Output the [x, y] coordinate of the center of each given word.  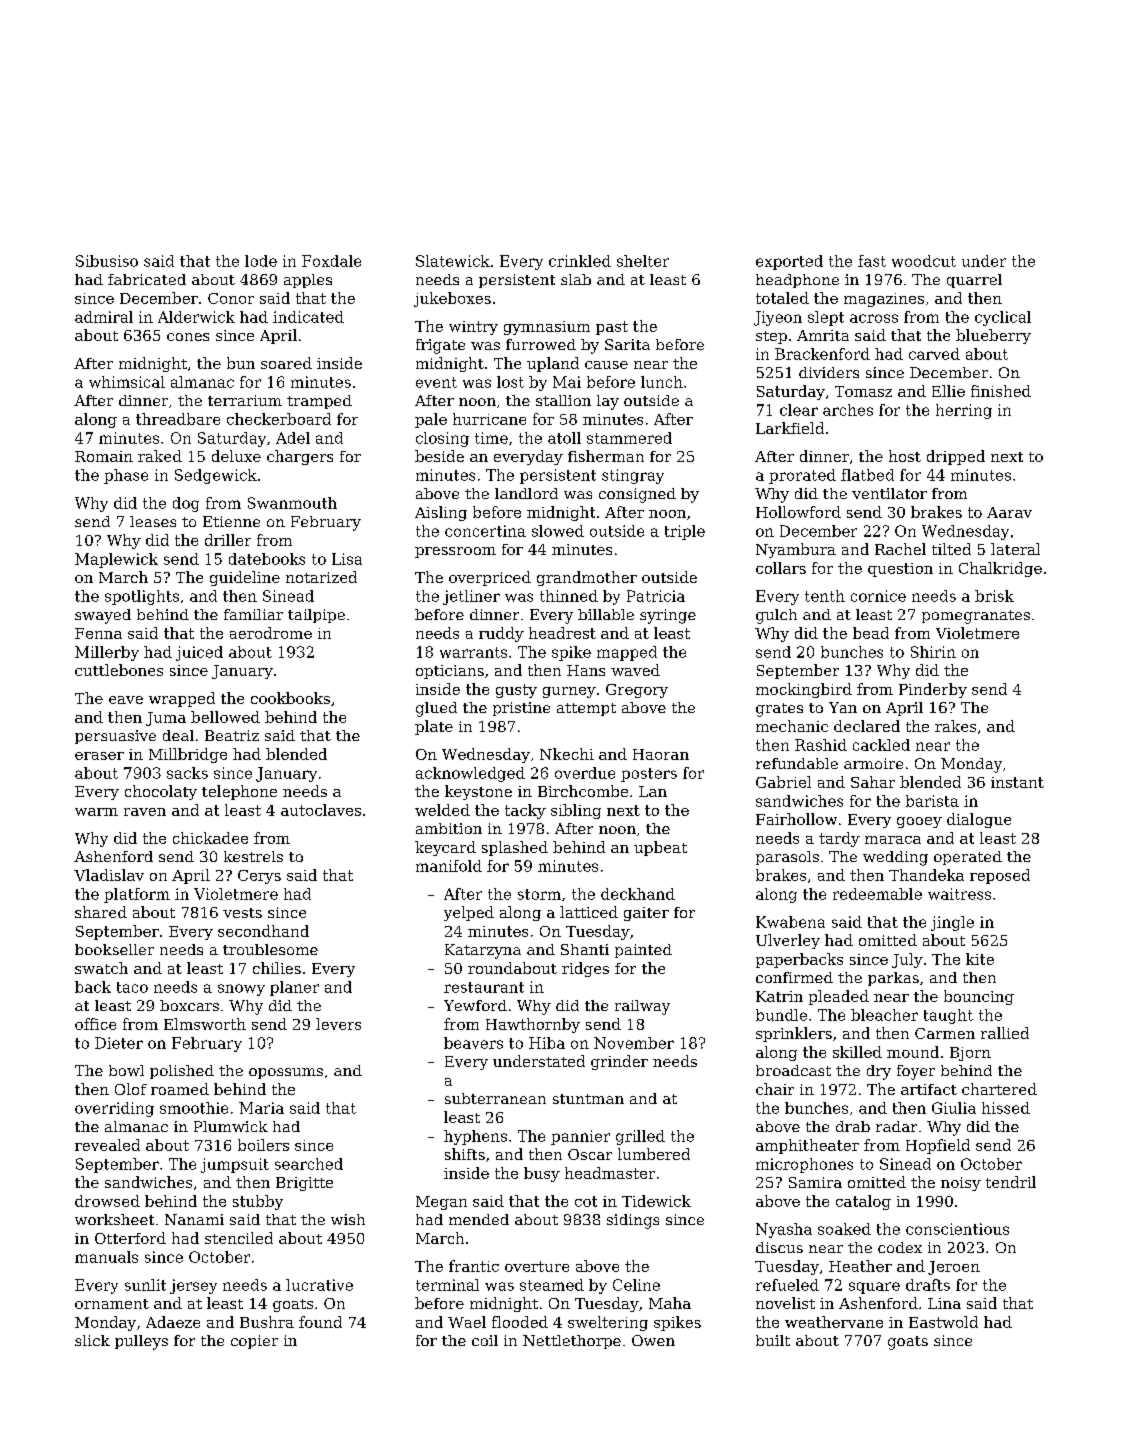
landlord [526, 493]
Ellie [948, 391]
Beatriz [232, 735]
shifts [465, 1154]
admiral [104, 317]
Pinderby [933, 690]
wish [348, 1219]
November [634, 1043]
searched [309, 1164]
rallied [1005, 1033]
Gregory [637, 691]
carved [934, 354]
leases [153, 521]
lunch [662, 382]
